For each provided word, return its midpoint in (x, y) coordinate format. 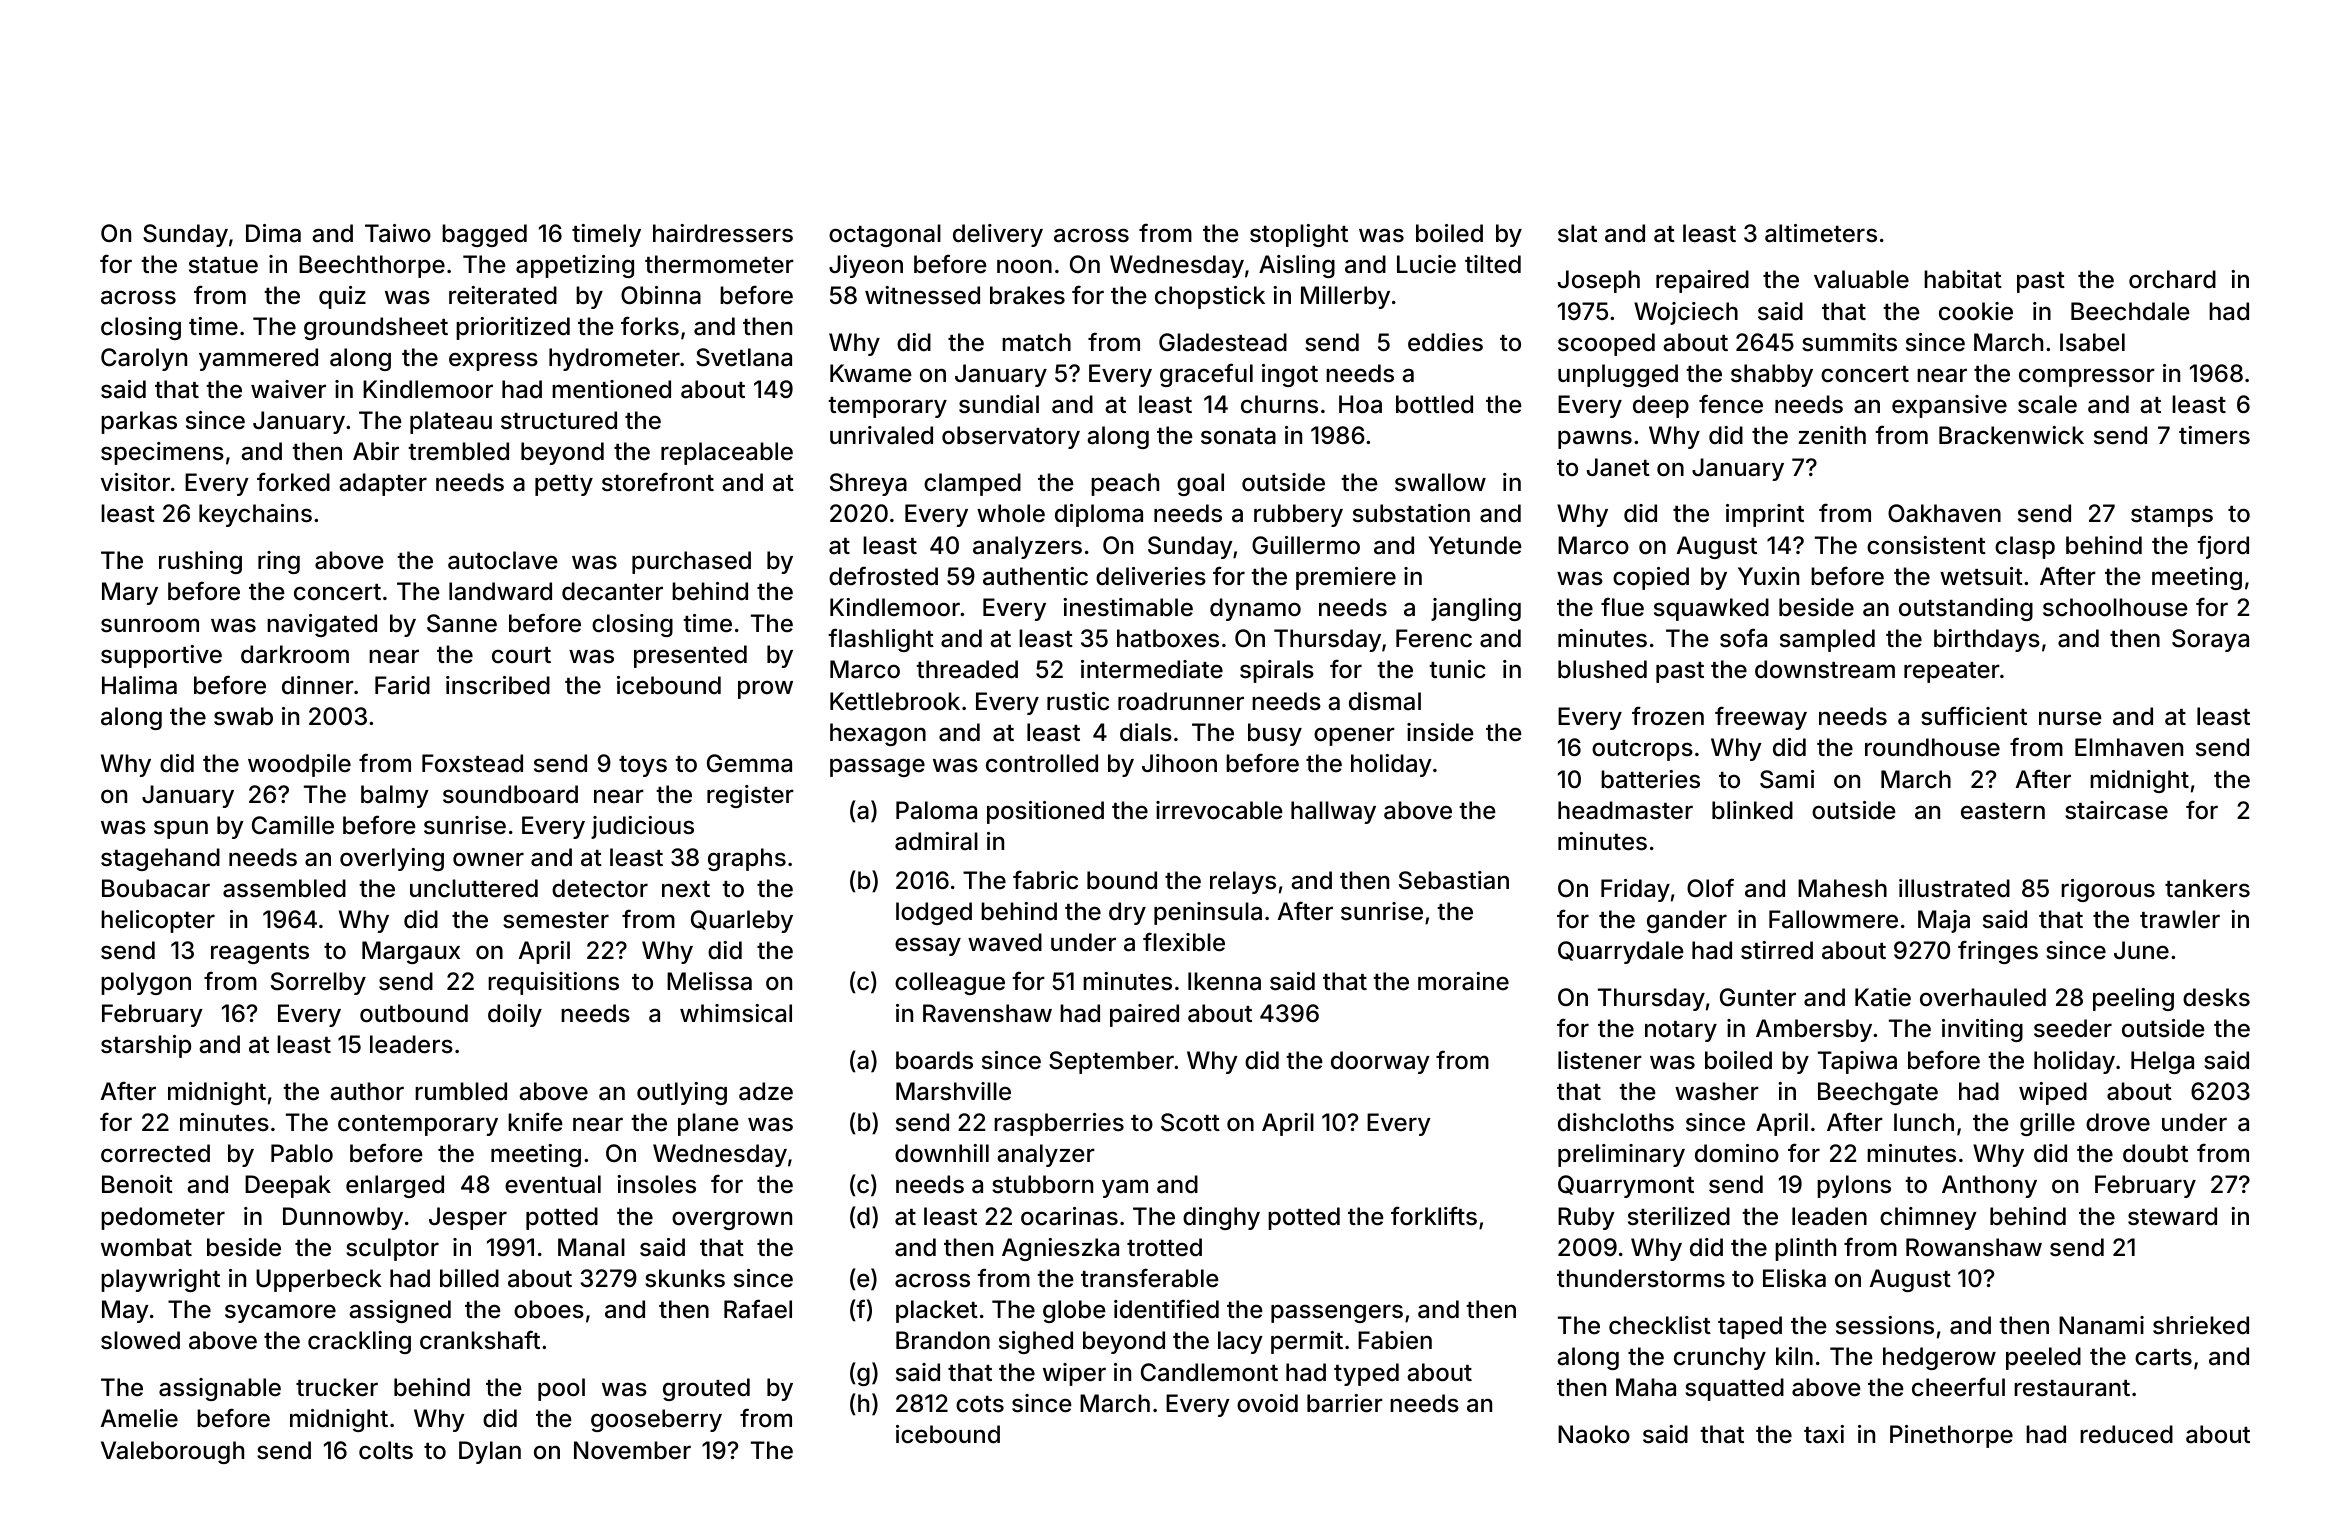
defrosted (883, 576)
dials (1146, 732)
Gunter (1758, 997)
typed (1366, 1374)
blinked (1752, 810)
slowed (140, 1340)
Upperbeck (319, 1280)
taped (1750, 1327)
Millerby (1345, 297)
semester (556, 920)
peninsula (1208, 913)
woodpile (299, 765)
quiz (342, 297)
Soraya (2210, 640)
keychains (255, 515)
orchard (2172, 279)
